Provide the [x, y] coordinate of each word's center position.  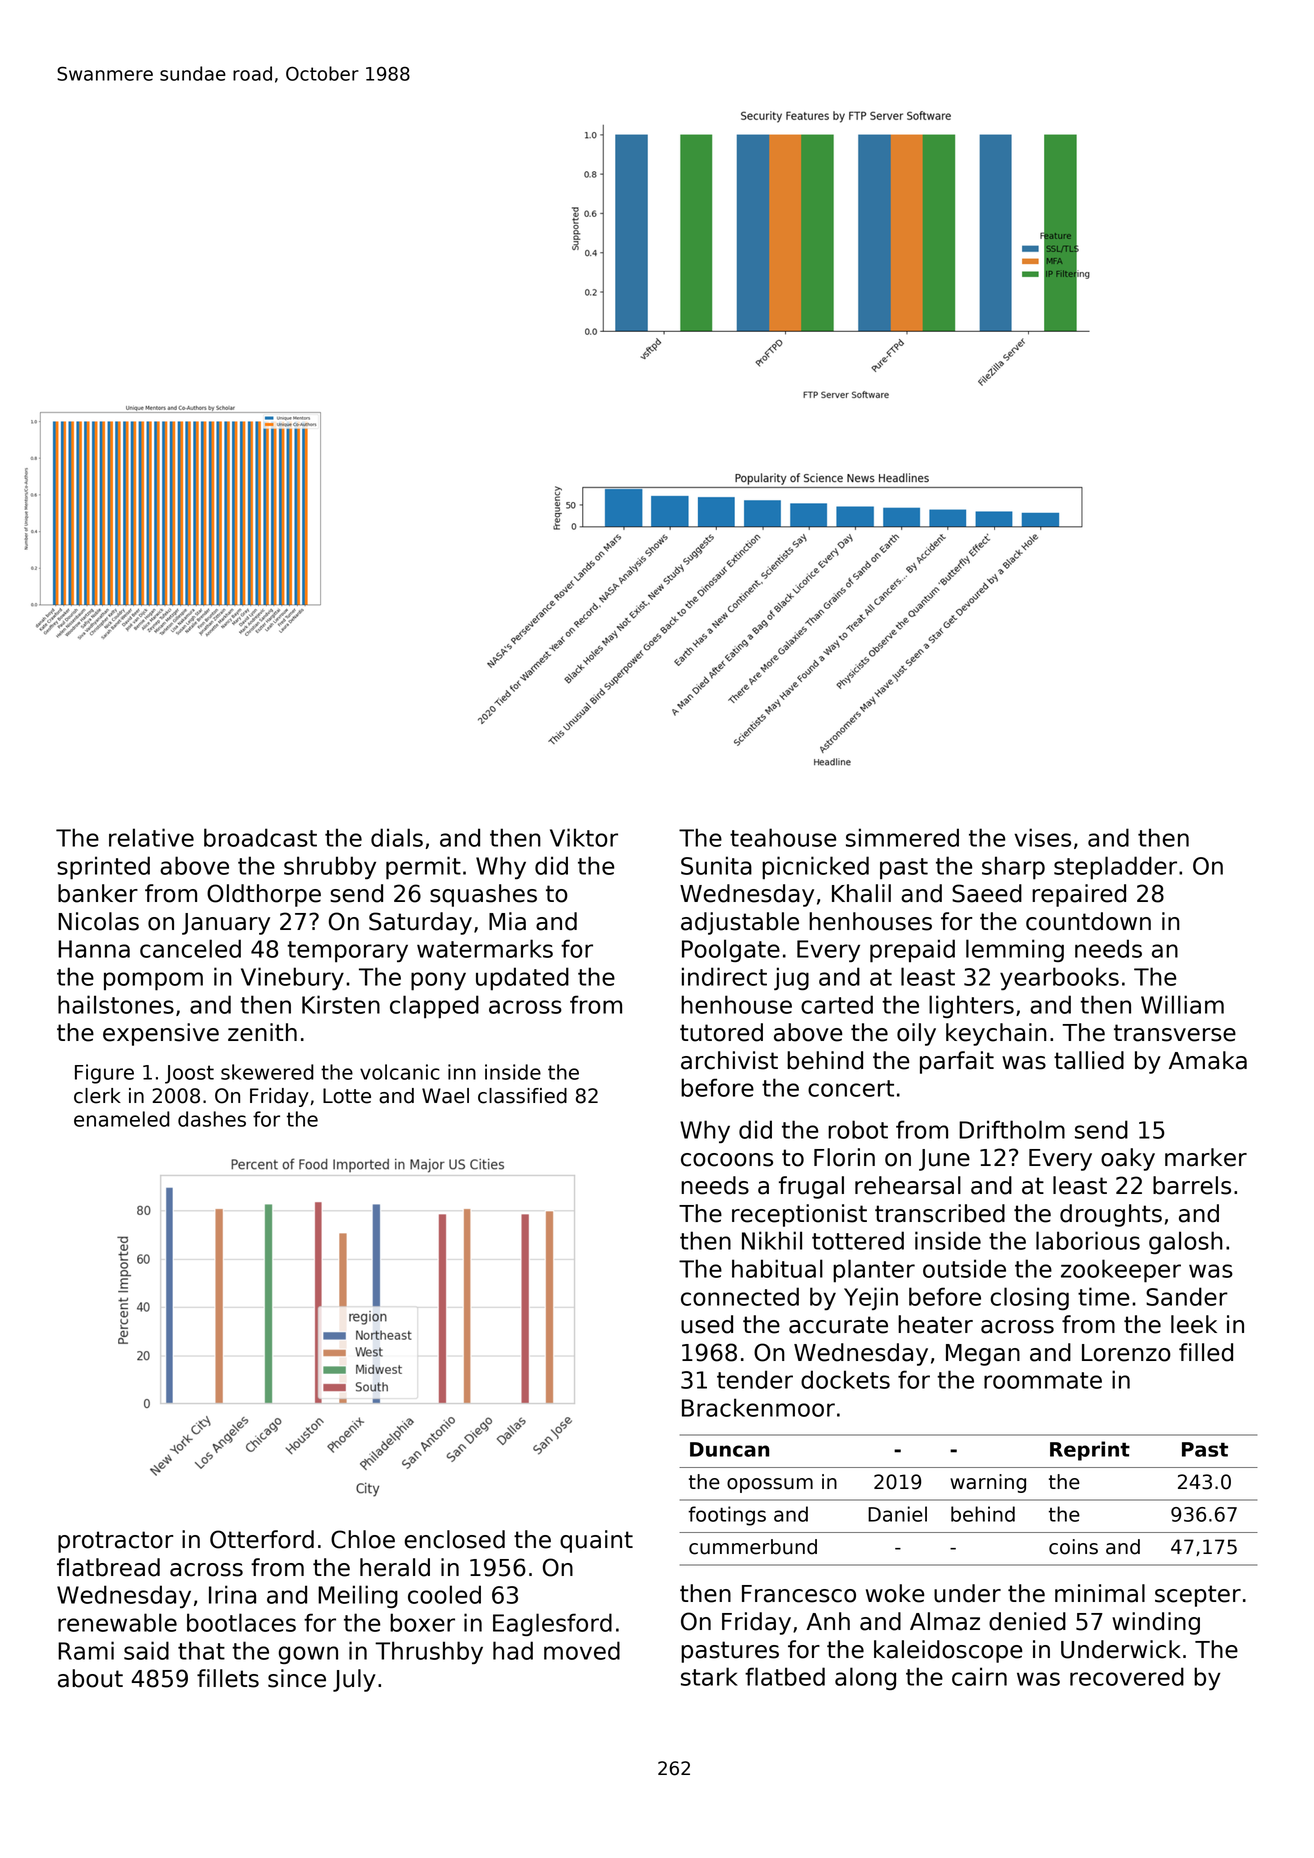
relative [151, 837]
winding [1156, 1623]
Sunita [716, 865]
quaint [596, 1541]
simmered [902, 837]
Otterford [262, 1539]
